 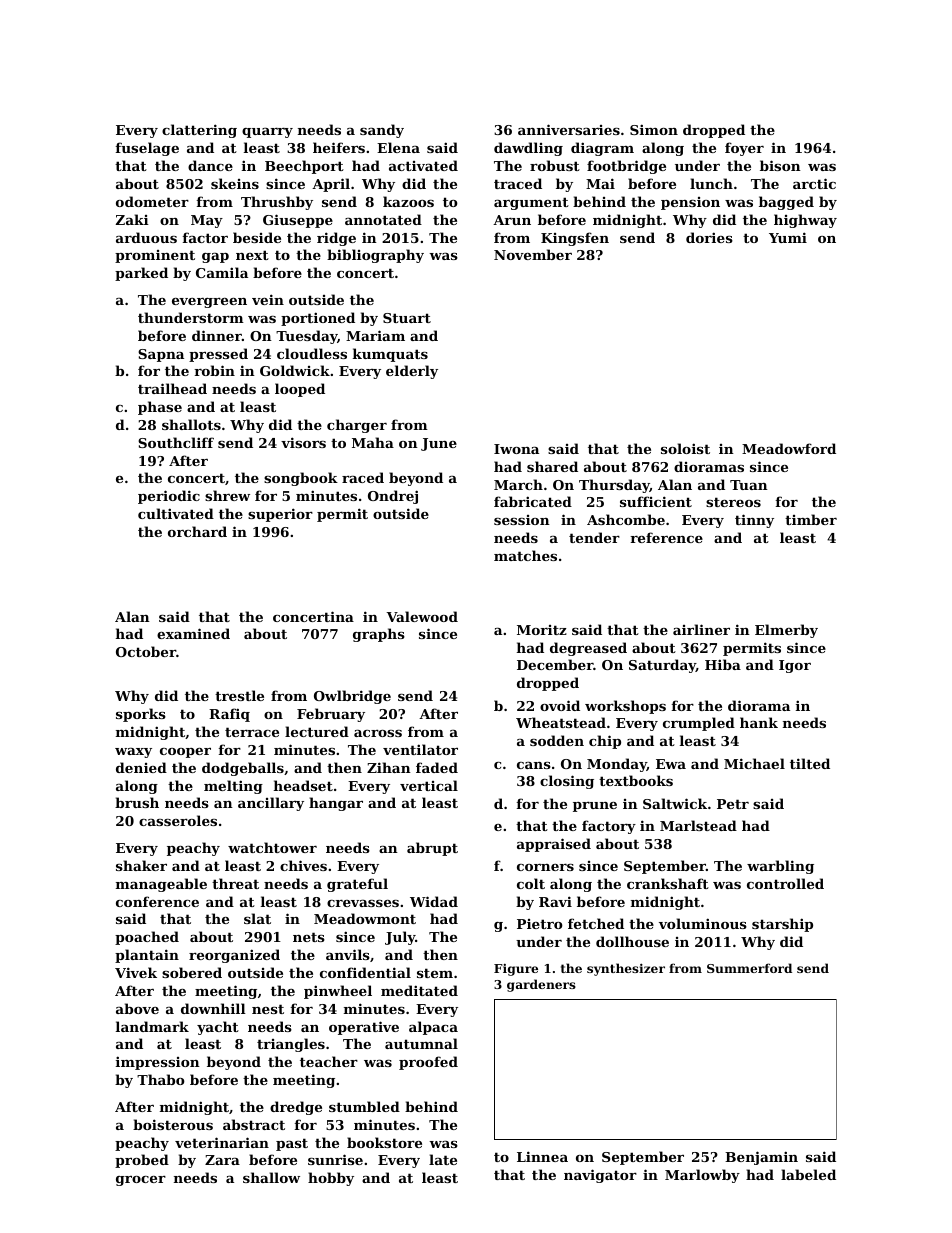 I want to click on slat, so click(x=257, y=918).
